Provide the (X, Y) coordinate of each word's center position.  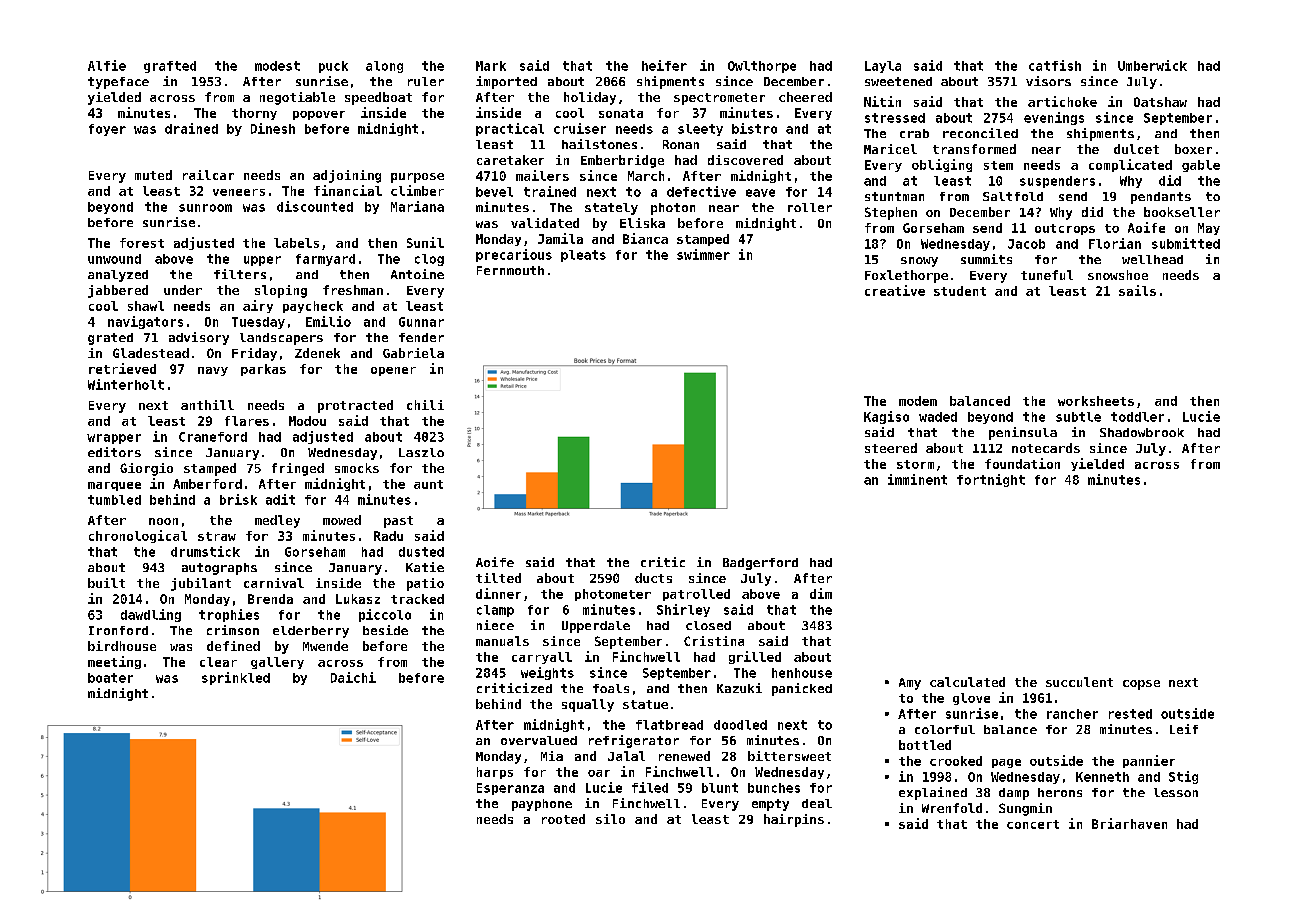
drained (191, 128)
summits (986, 259)
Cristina (714, 641)
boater (110, 678)
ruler (426, 81)
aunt (428, 484)
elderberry (311, 632)
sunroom (205, 208)
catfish (1055, 65)
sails (1137, 290)
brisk (238, 499)
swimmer (703, 254)
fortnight (991, 480)
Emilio (328, 321)
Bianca (645, 238)
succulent (1079, 682)
